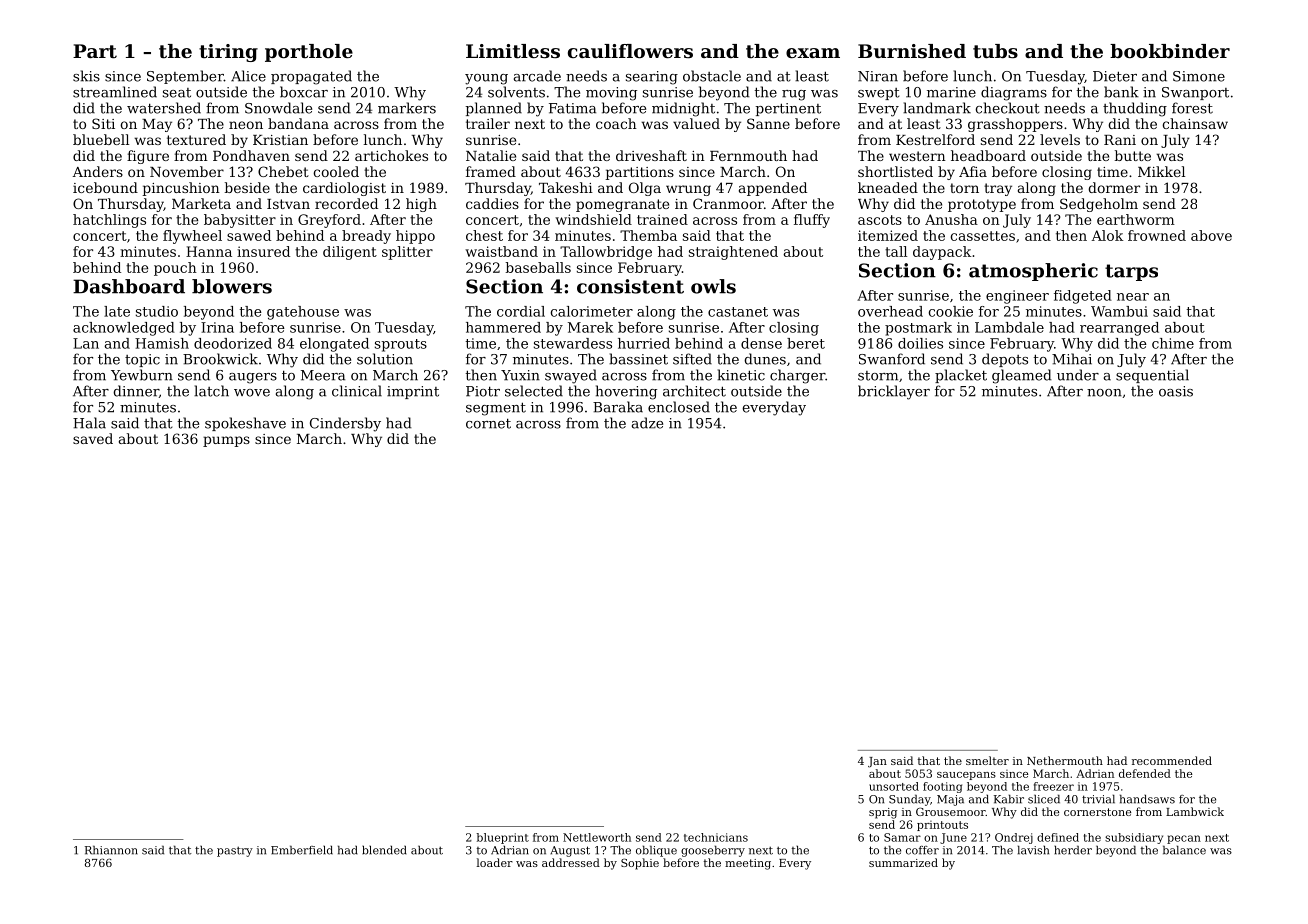  I want to click on porthole, so click(309, 53).
